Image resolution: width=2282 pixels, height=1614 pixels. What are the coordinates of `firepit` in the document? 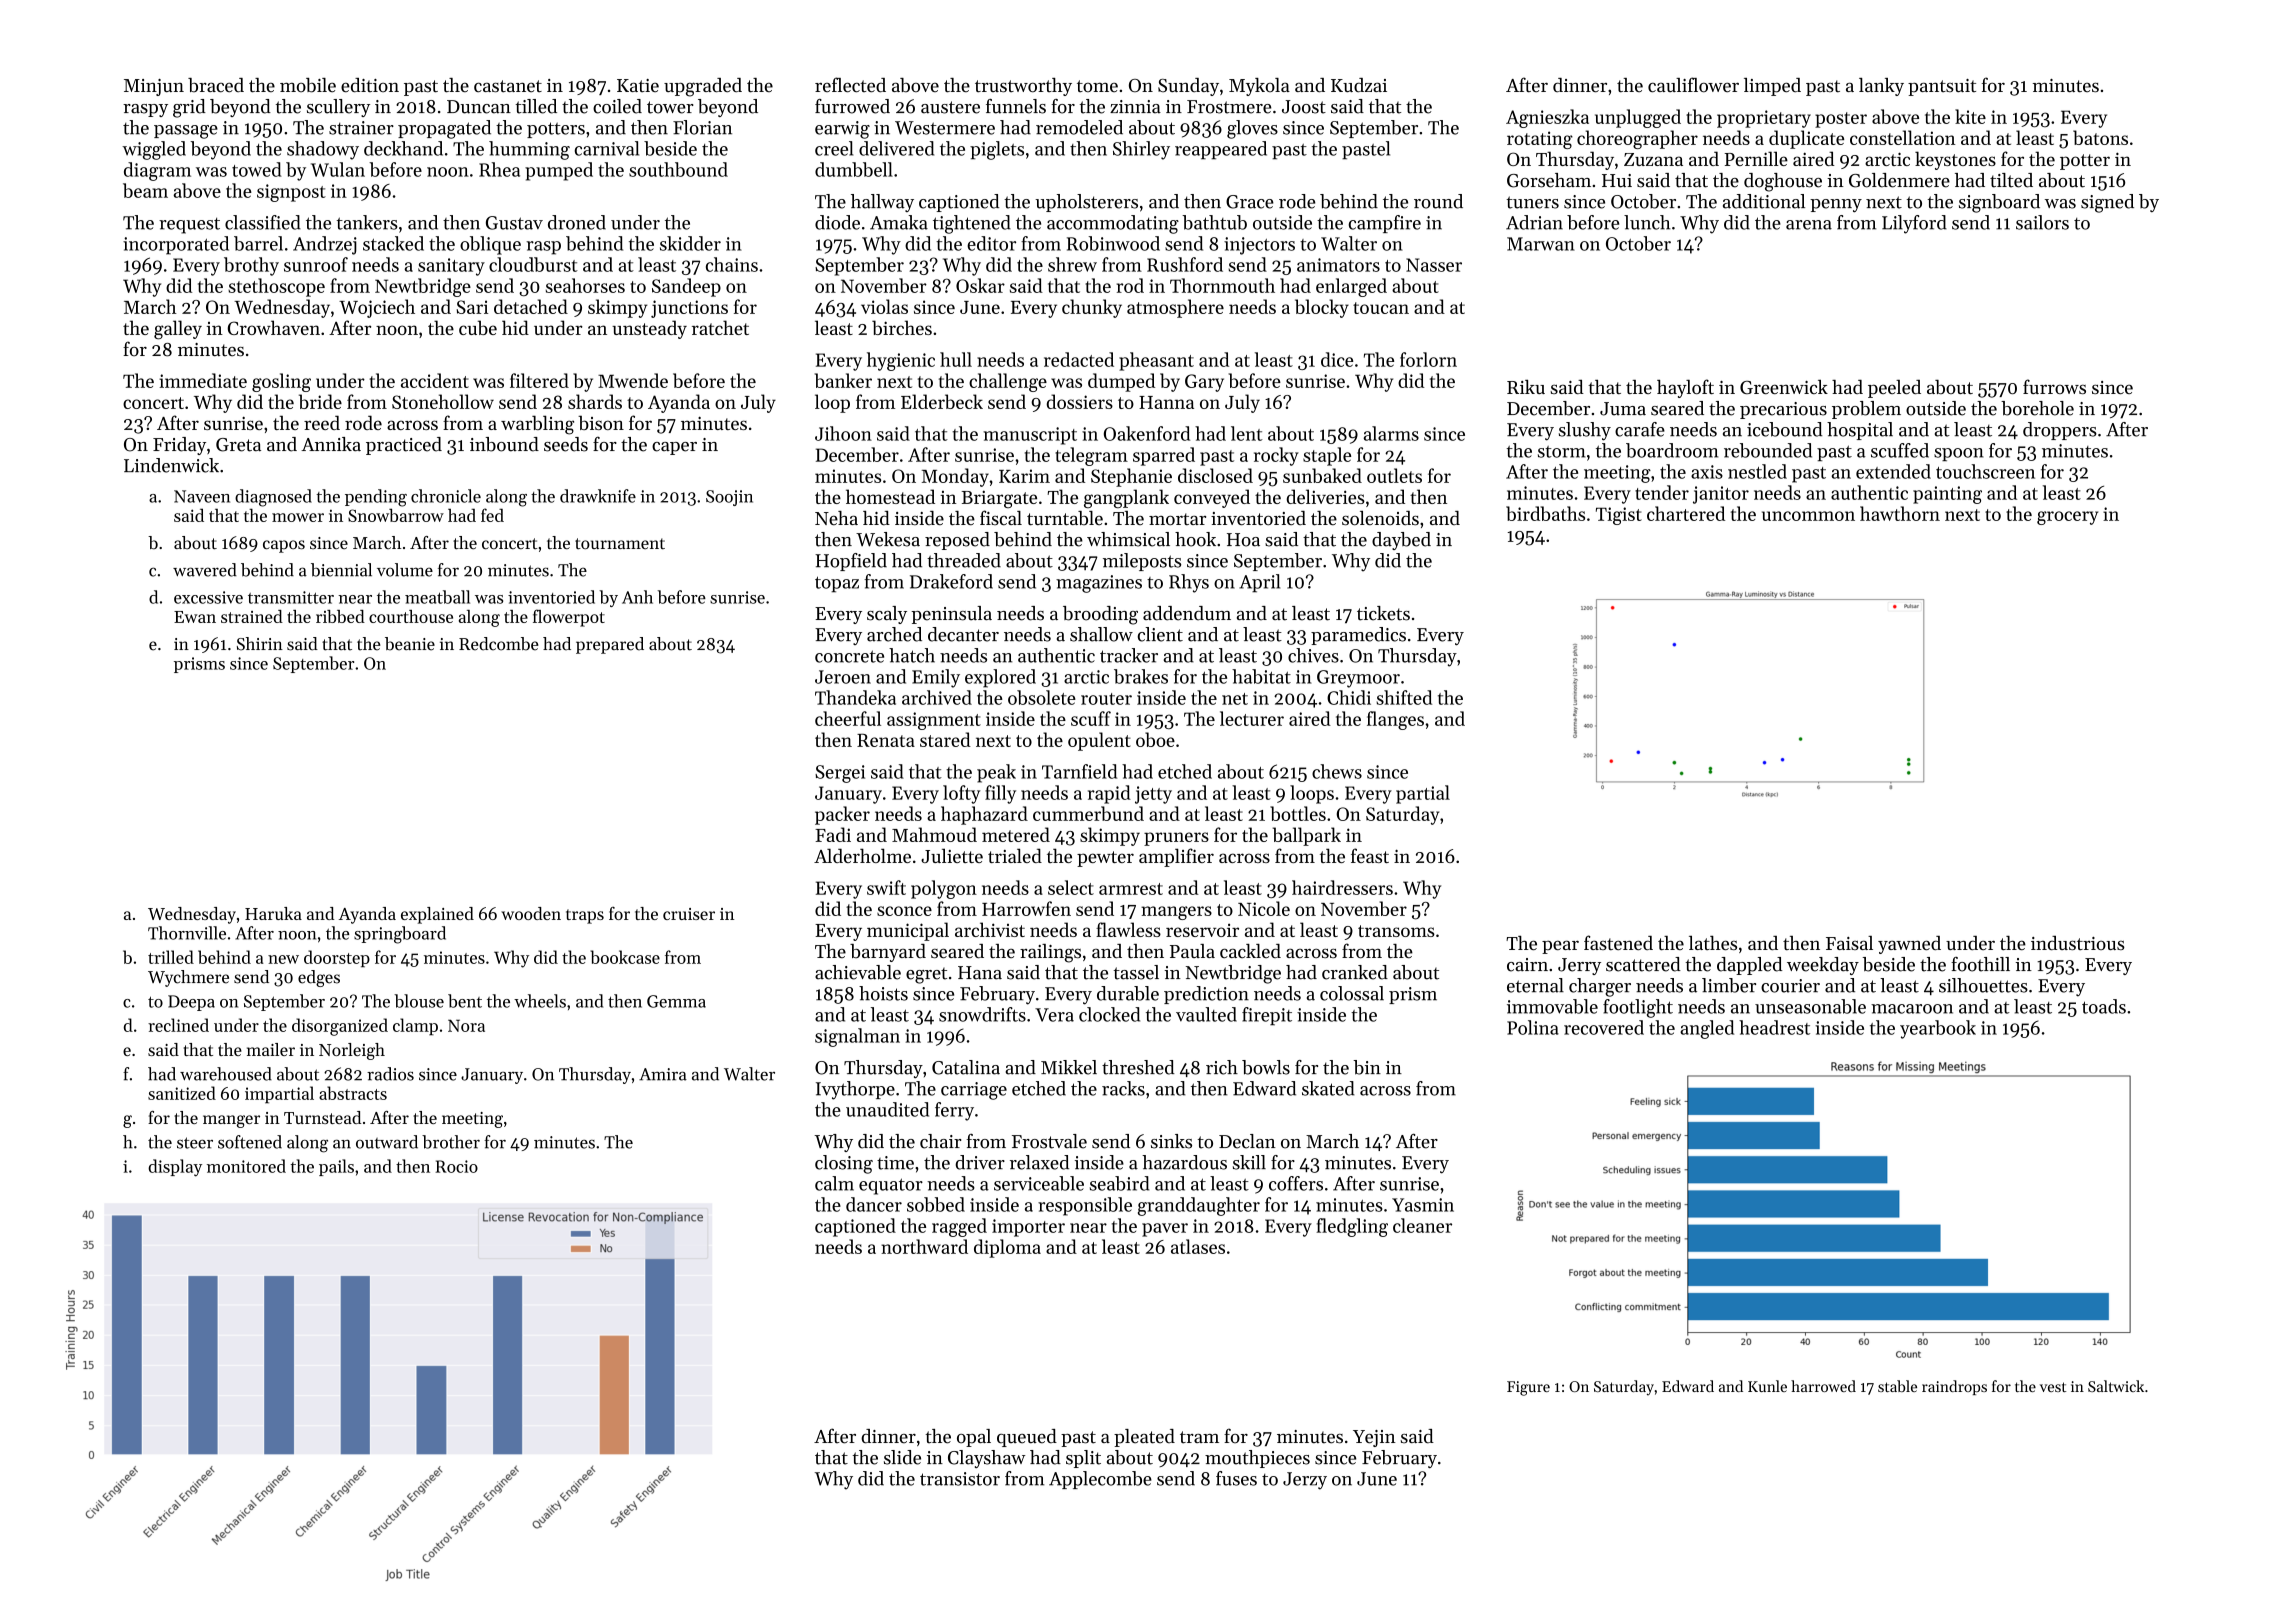 It's located at (1267, 1016).
